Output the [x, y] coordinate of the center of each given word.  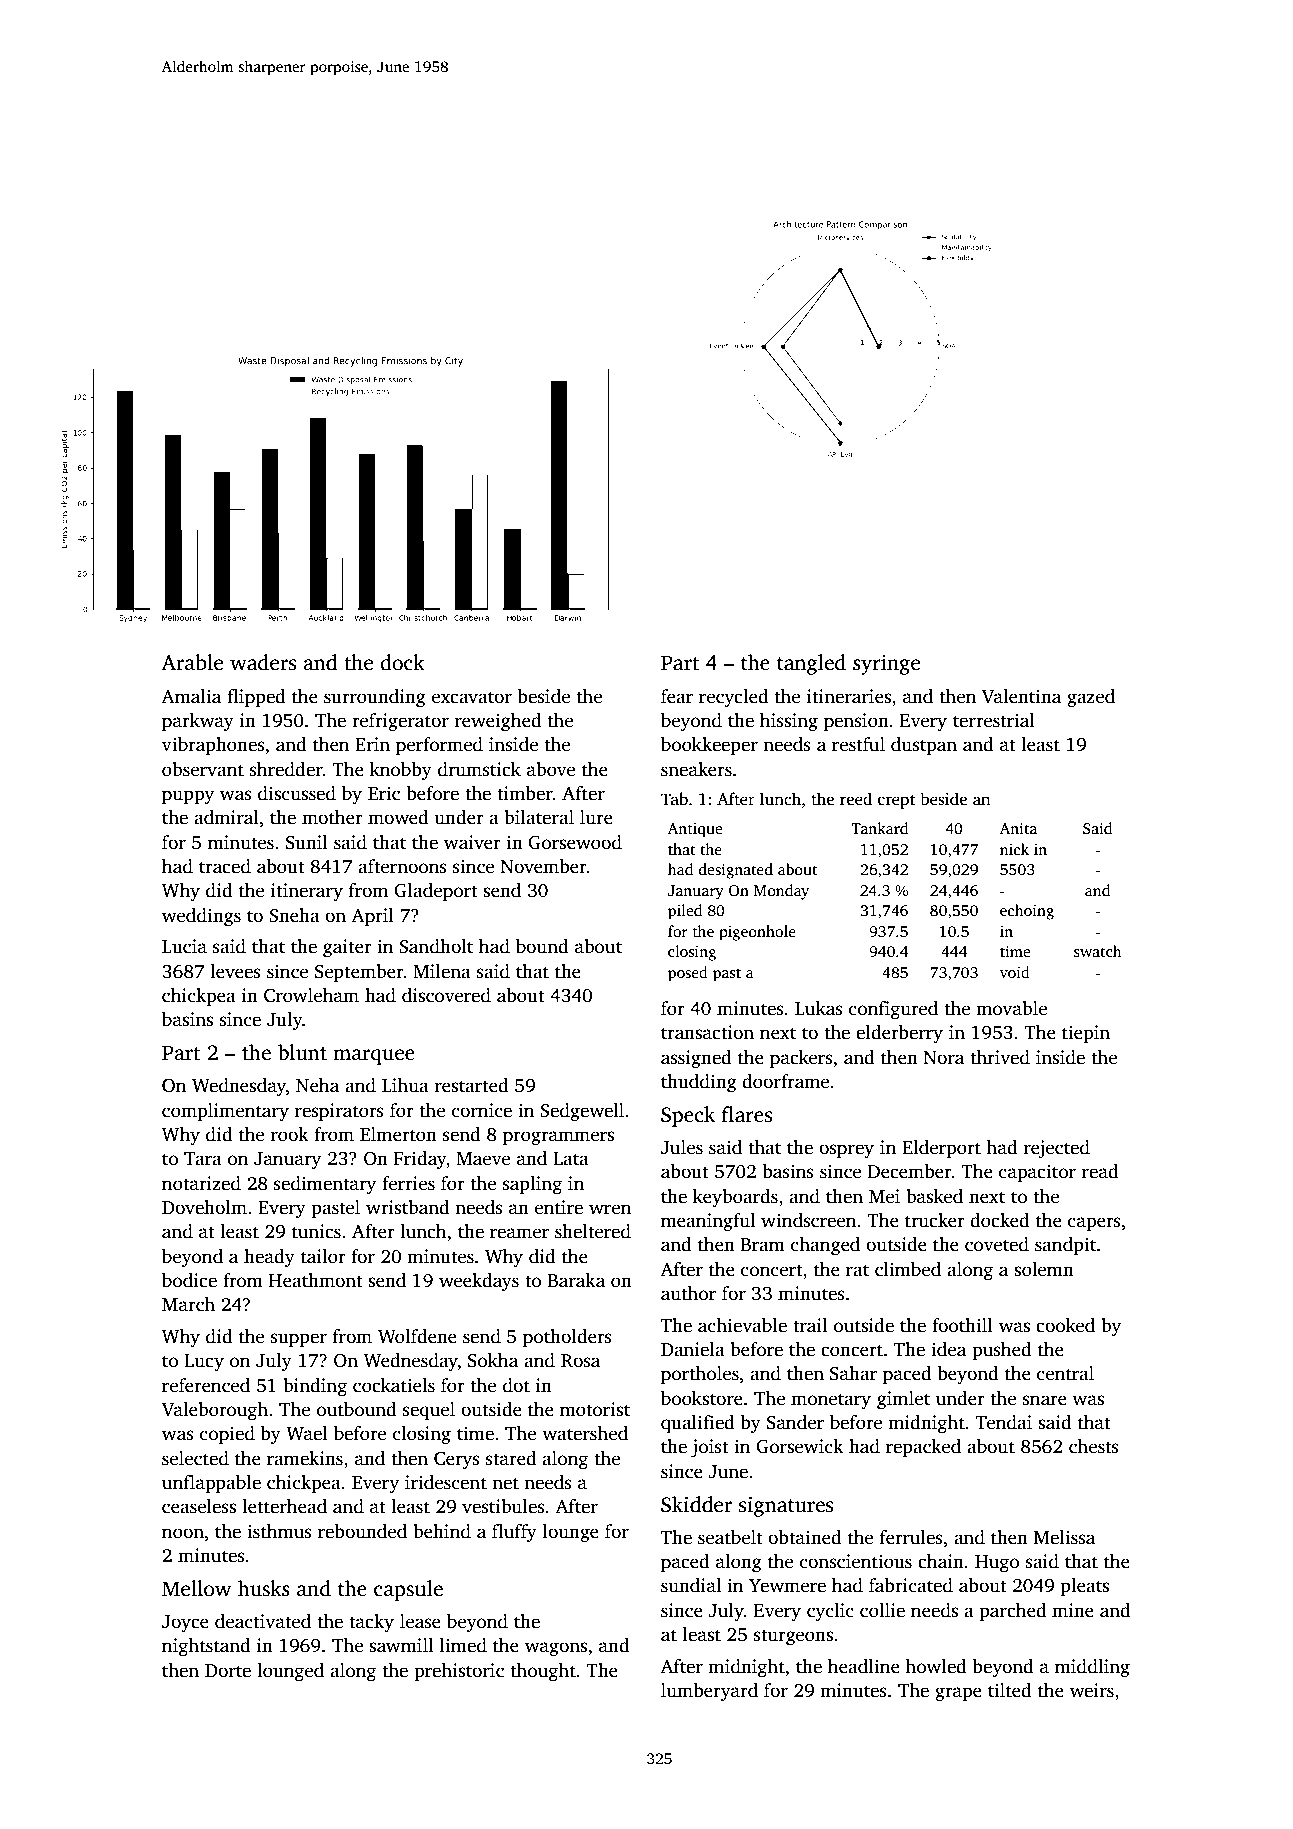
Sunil [307, 842]
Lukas [819, 1008]
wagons [556, 1649]
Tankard [879, 828]
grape [958, 1694]
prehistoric [459, 1672]
